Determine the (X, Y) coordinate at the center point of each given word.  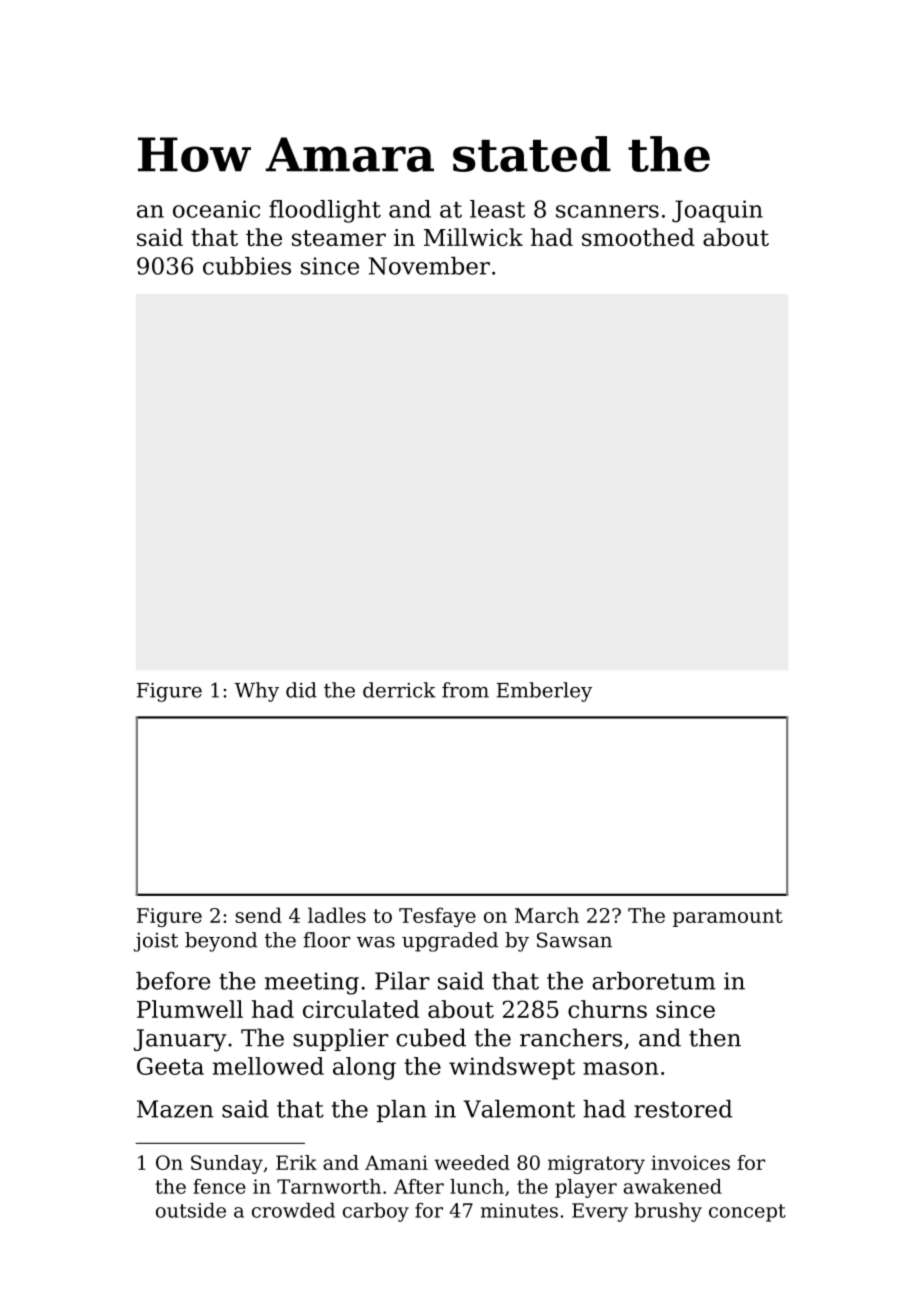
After (419, 1186)
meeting (312, 983)
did (301, 690)
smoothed (638, 237)
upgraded (450, 942)
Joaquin (717, 211)
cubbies (247, 266)
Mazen (175, 1109)
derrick (399, 690)
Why (256, 692)
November (429, 266)
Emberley (544, 692)
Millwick (473, 237)
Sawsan (574, 940)
